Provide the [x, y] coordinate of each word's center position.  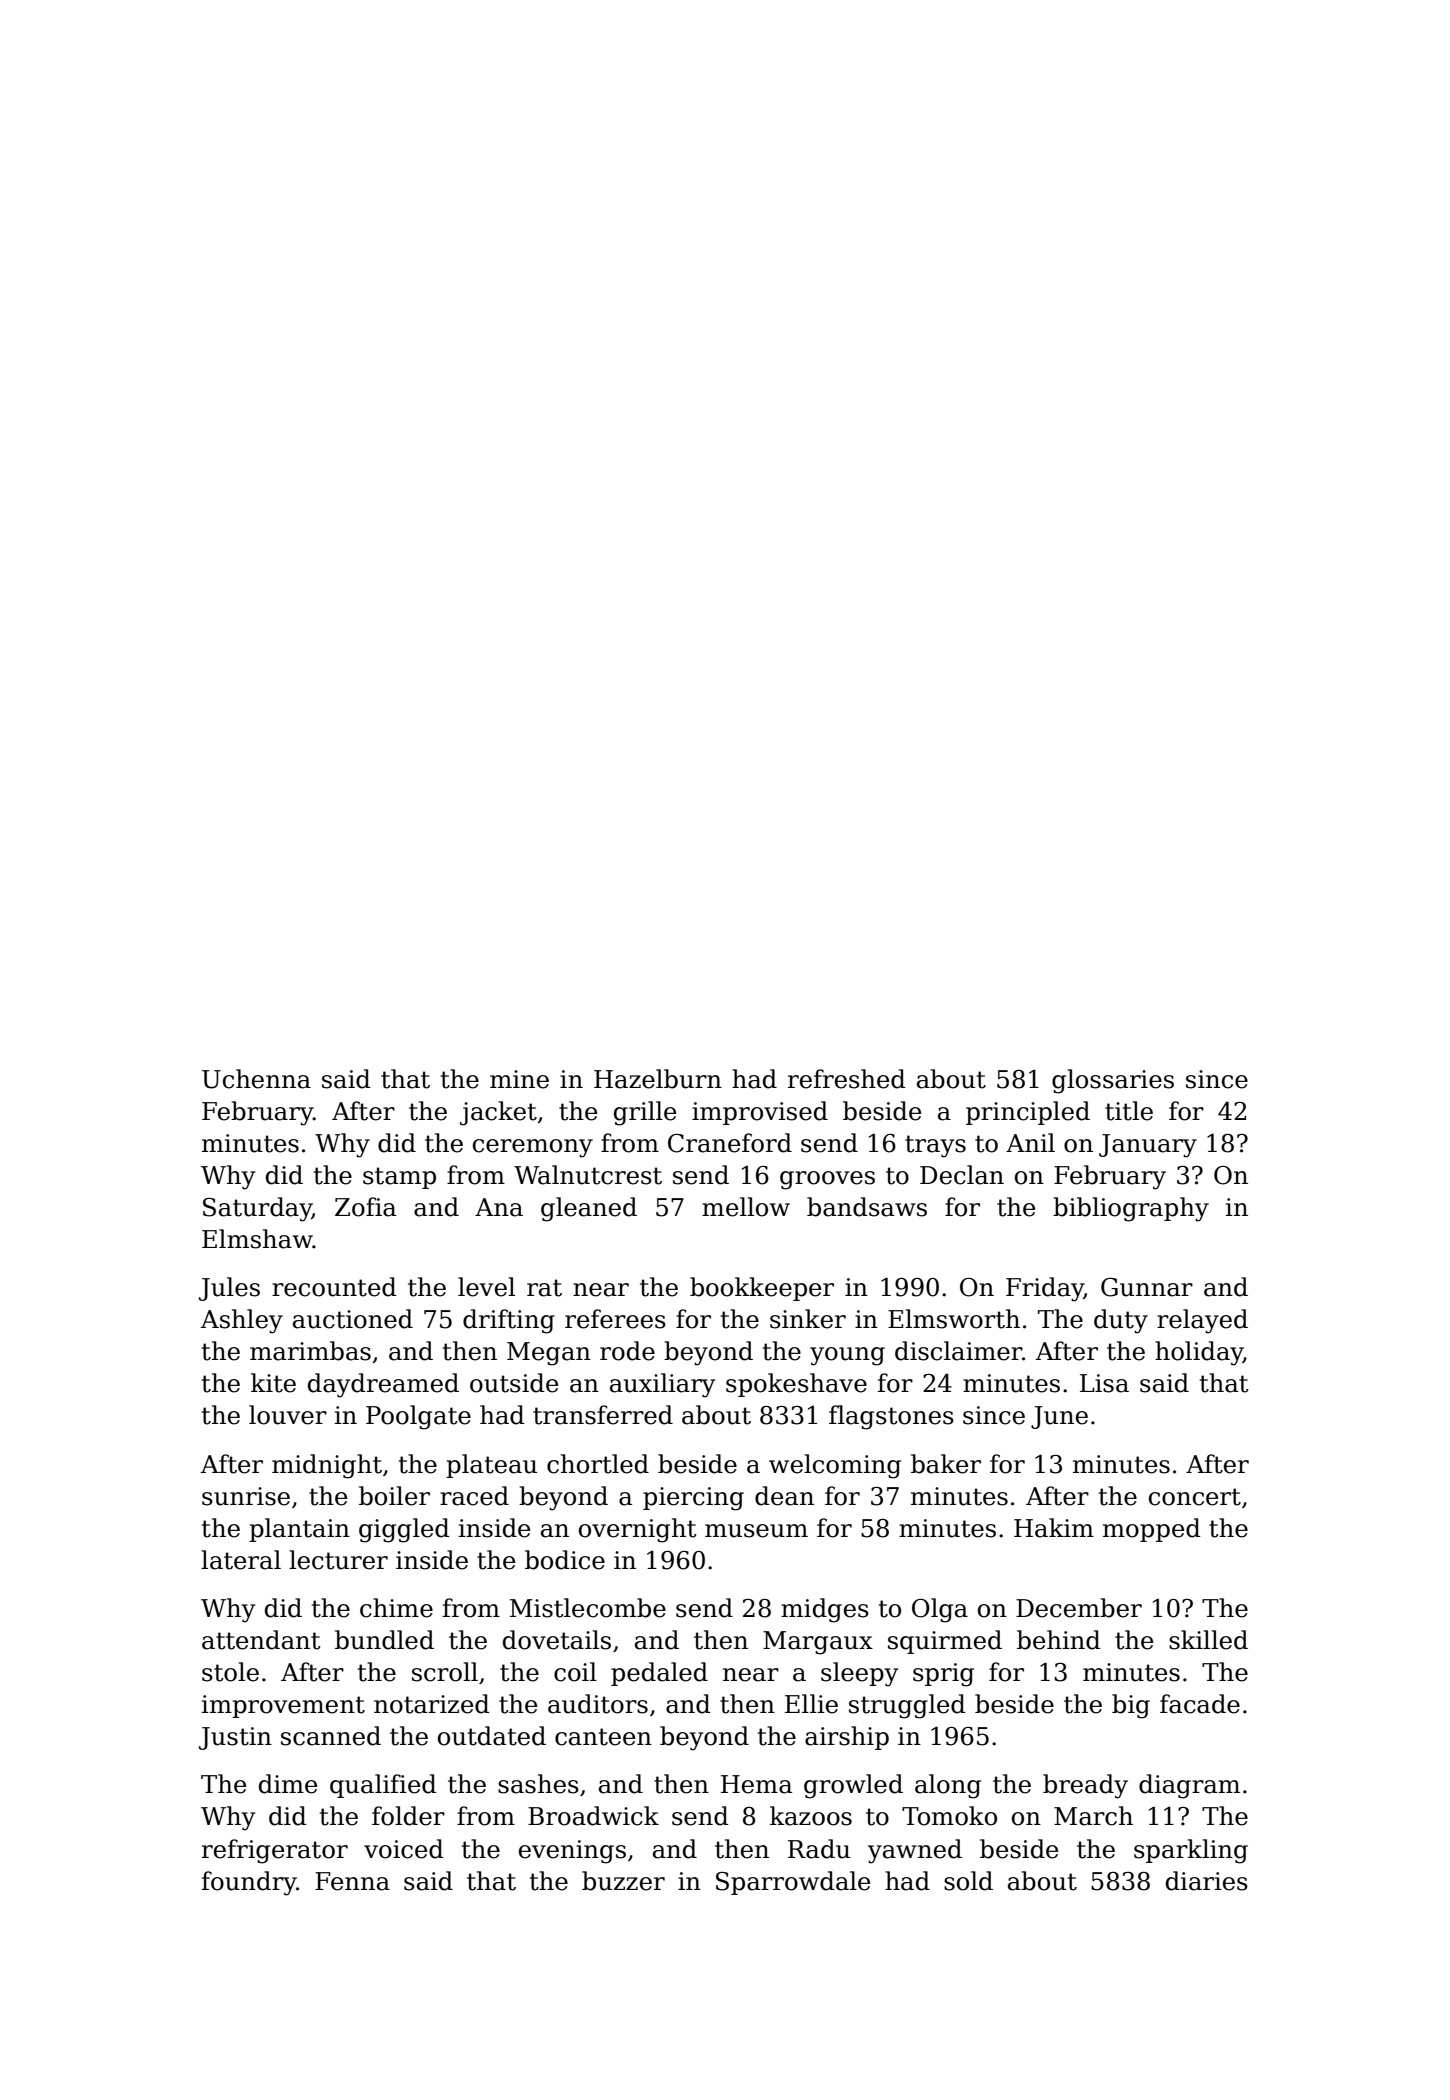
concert [1195, 1497]
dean [784, 1496]
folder [408, 1816]
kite [273, 1383]
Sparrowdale [793, 1883]
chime [396, 1608]
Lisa [1104, 1383]
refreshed [847, 1079]
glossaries [1113, 1081]
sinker [808, 1319]
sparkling [1191, 1851]
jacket [498, 1113]
